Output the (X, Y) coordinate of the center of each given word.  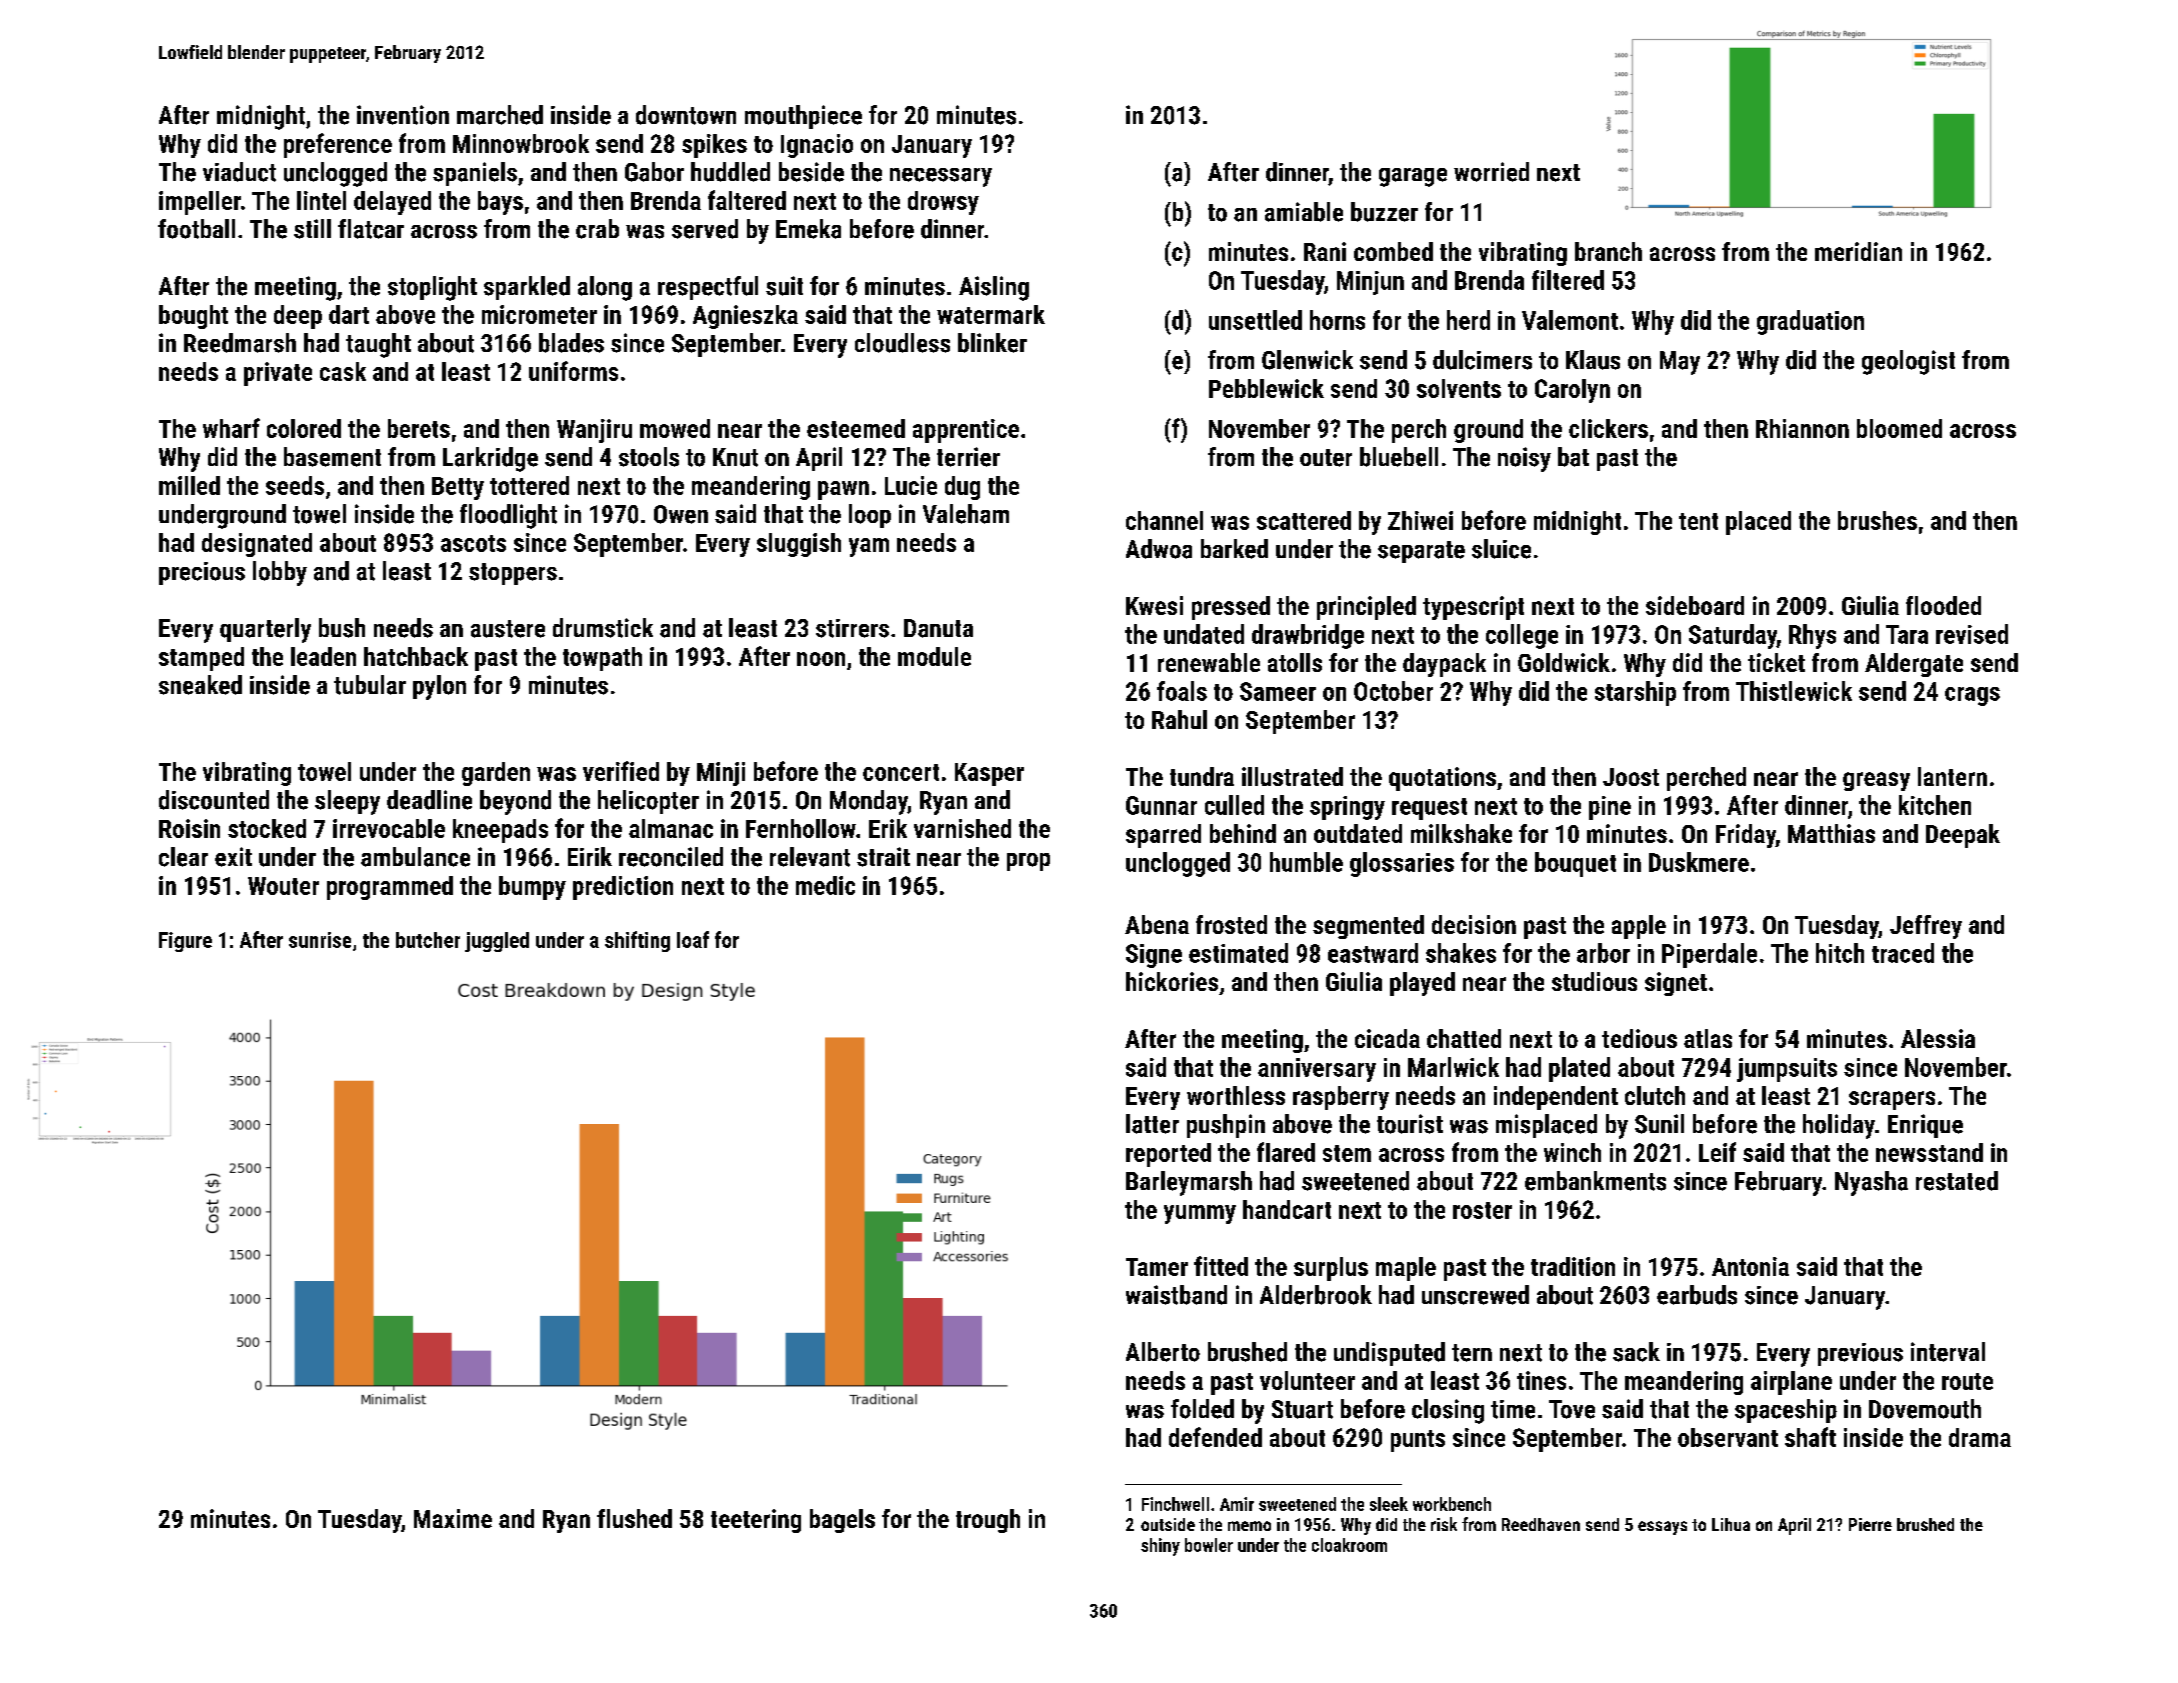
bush (342, 628)
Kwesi (1154, 605)
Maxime (453, 1518)
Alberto (1163, 1352)
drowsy (943, 203)
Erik (888, 828)
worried (1491, 172)
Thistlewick (1794, 691)
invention (403, 115)
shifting (637, 941)
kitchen (1935, 805)
